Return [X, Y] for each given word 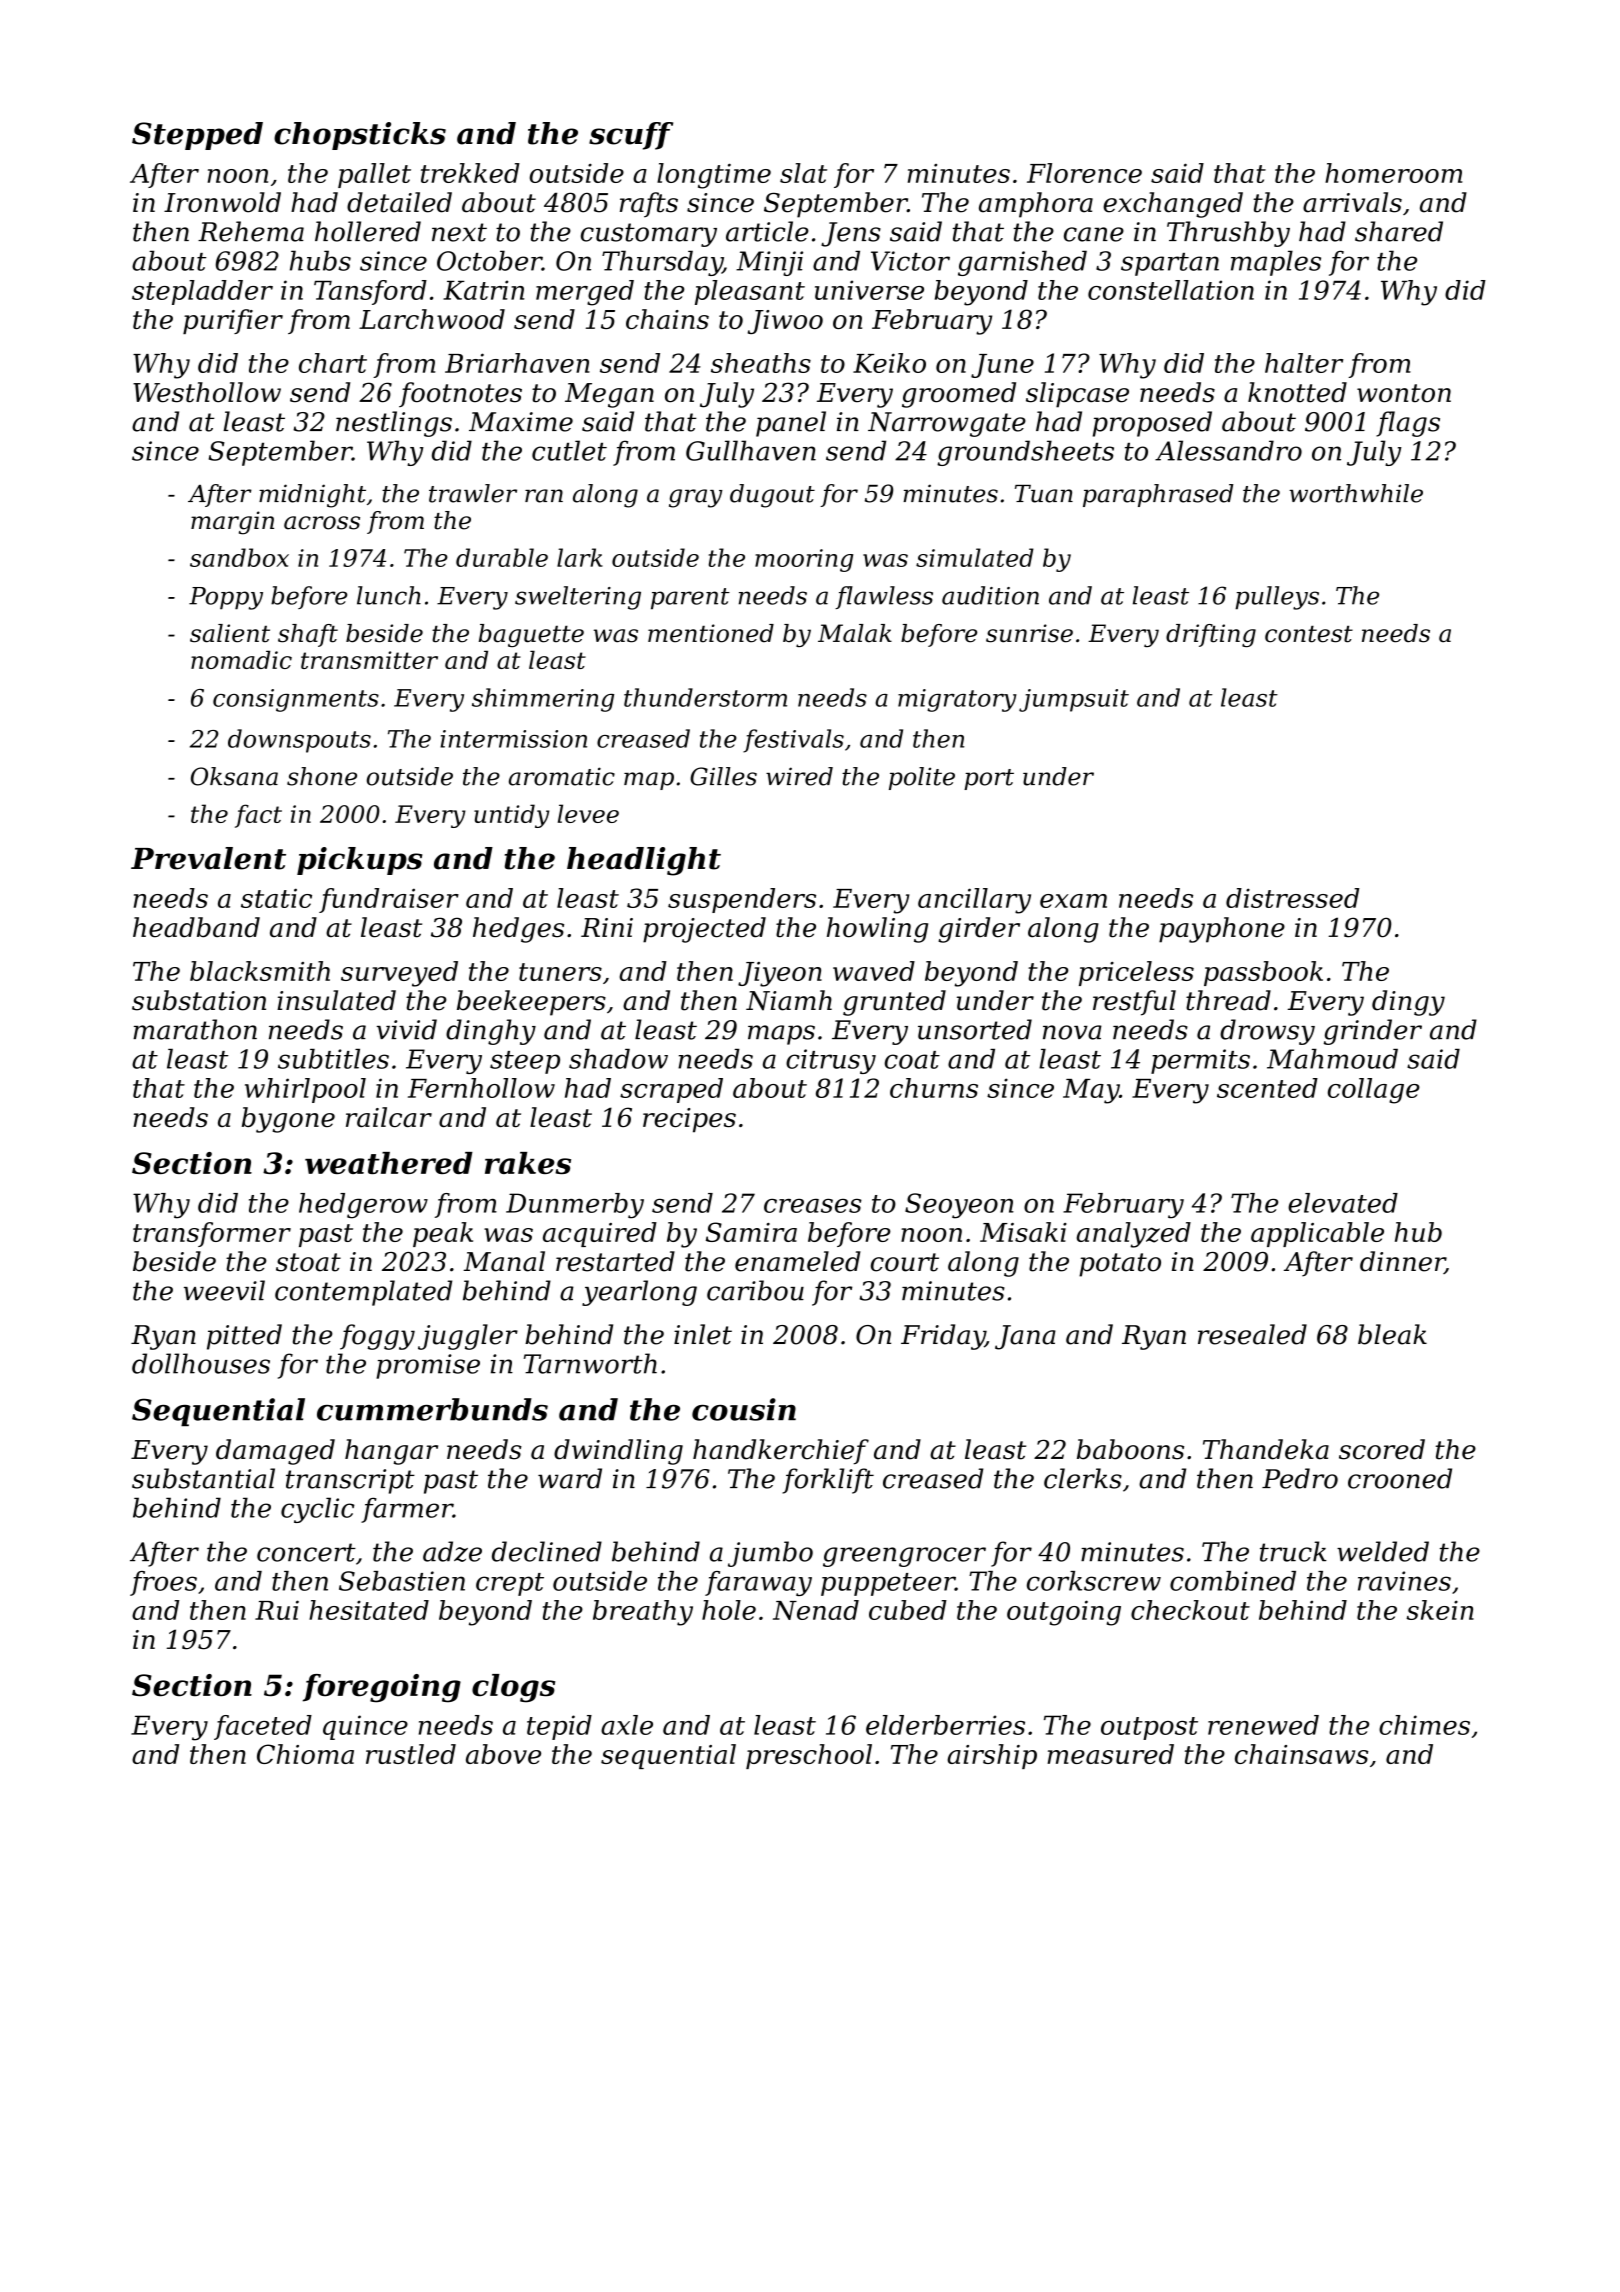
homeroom [1394, 173]
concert [306, 1552]
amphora [1036, 205]
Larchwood [432, 319]
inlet [703, 1334]
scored [1382, 1449]
